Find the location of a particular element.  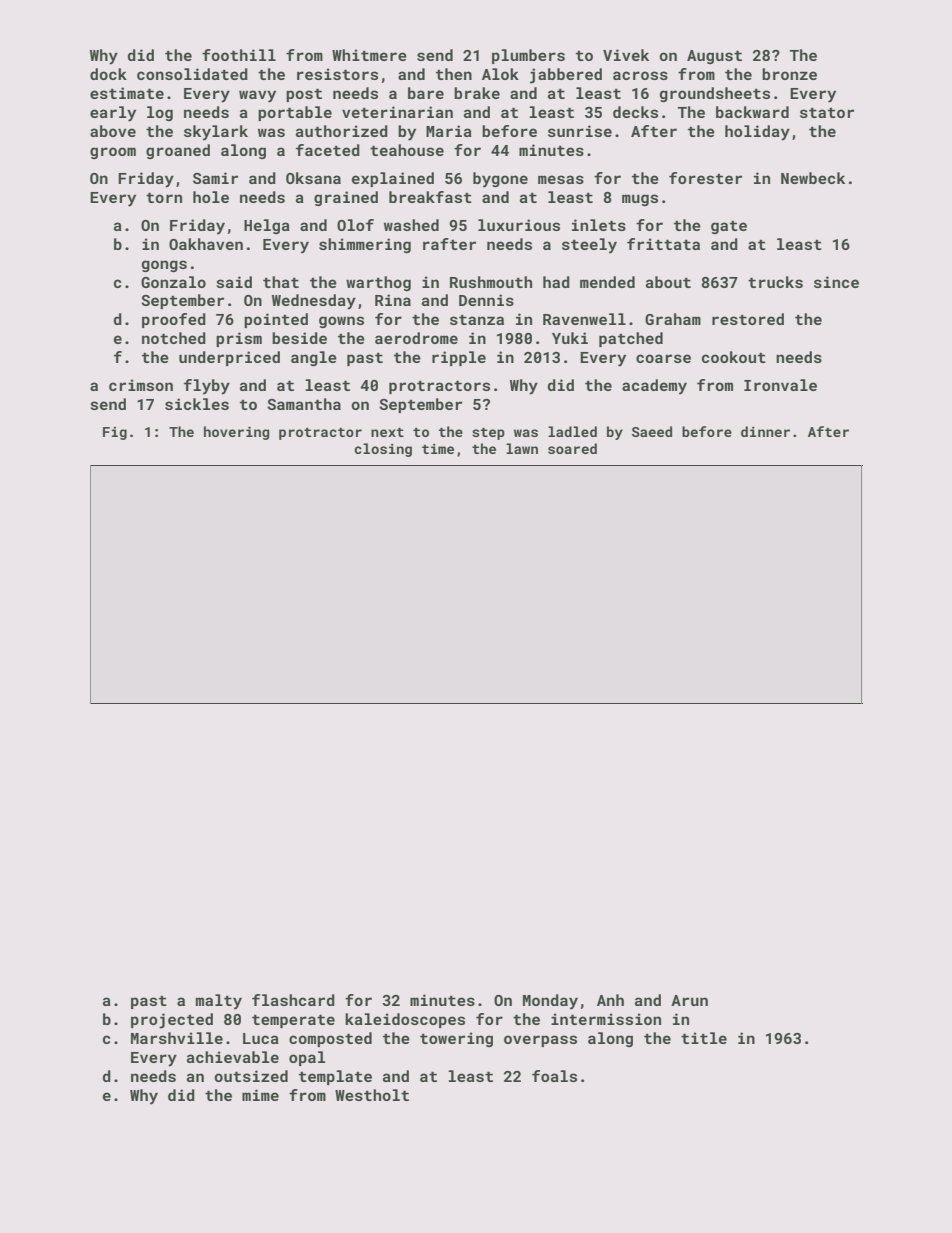

Newbeck is located at coordinates (813, 178).
